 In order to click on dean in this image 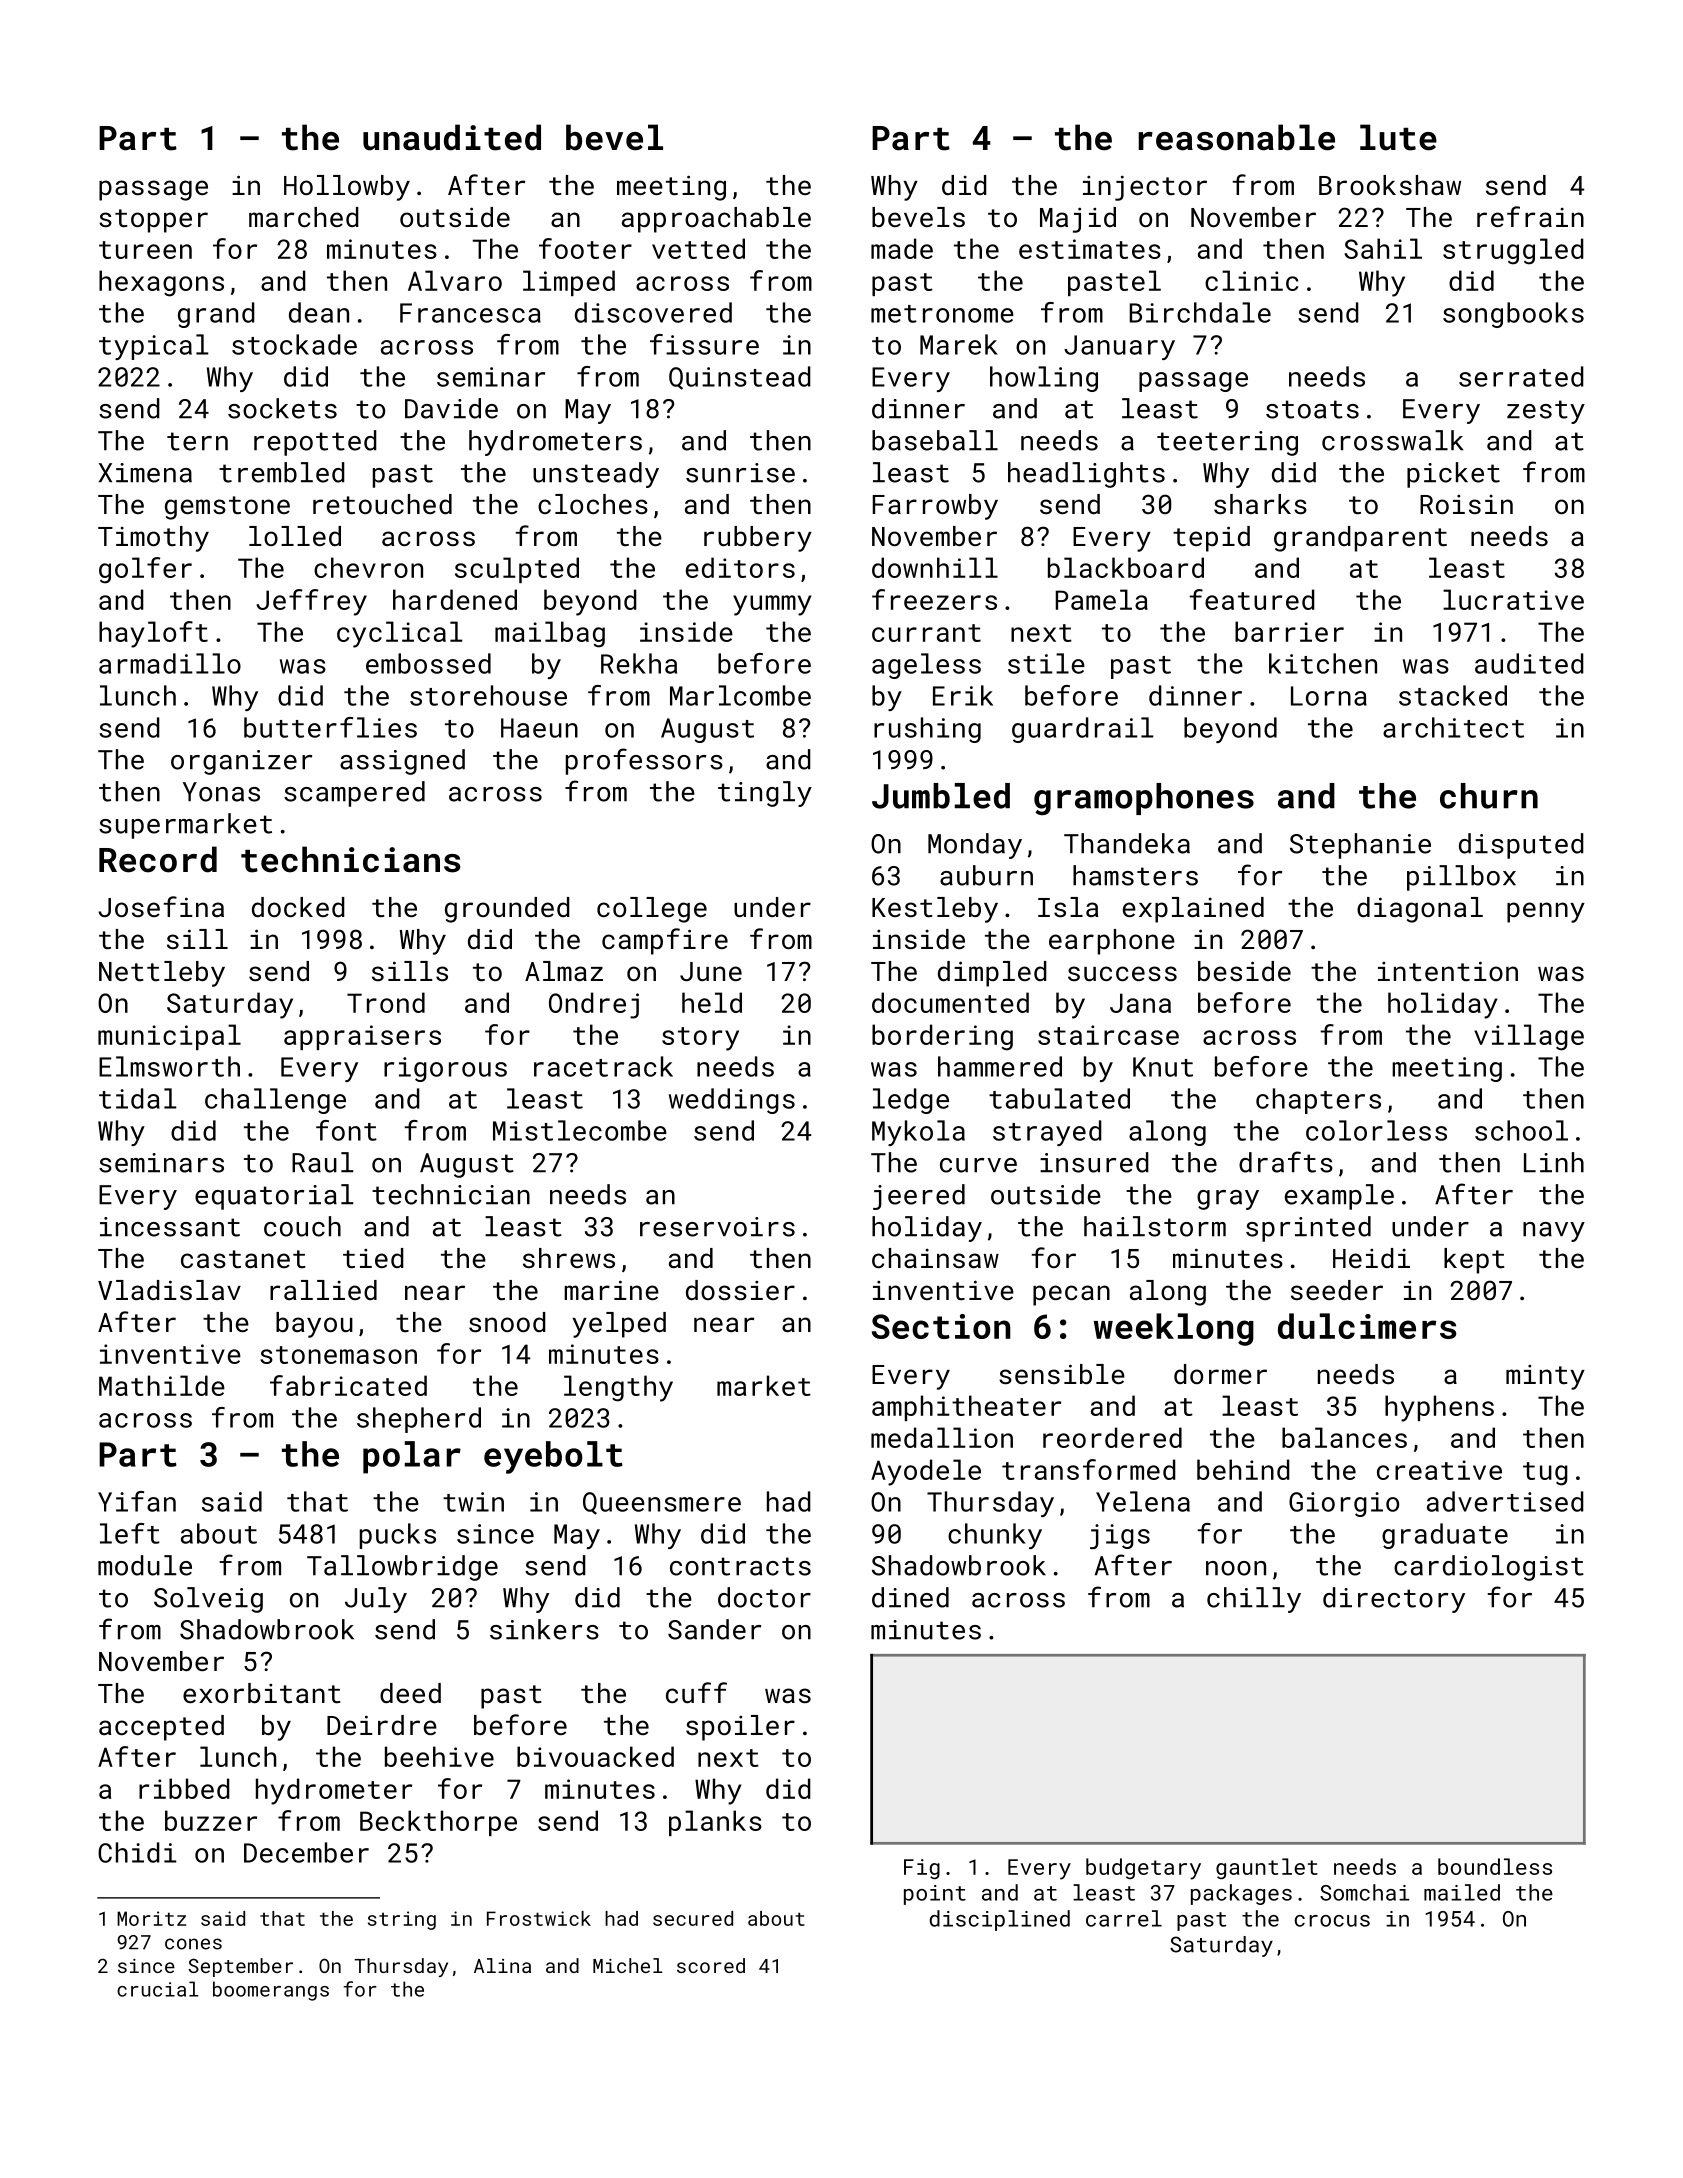, I will do `click(319, 312)`.
